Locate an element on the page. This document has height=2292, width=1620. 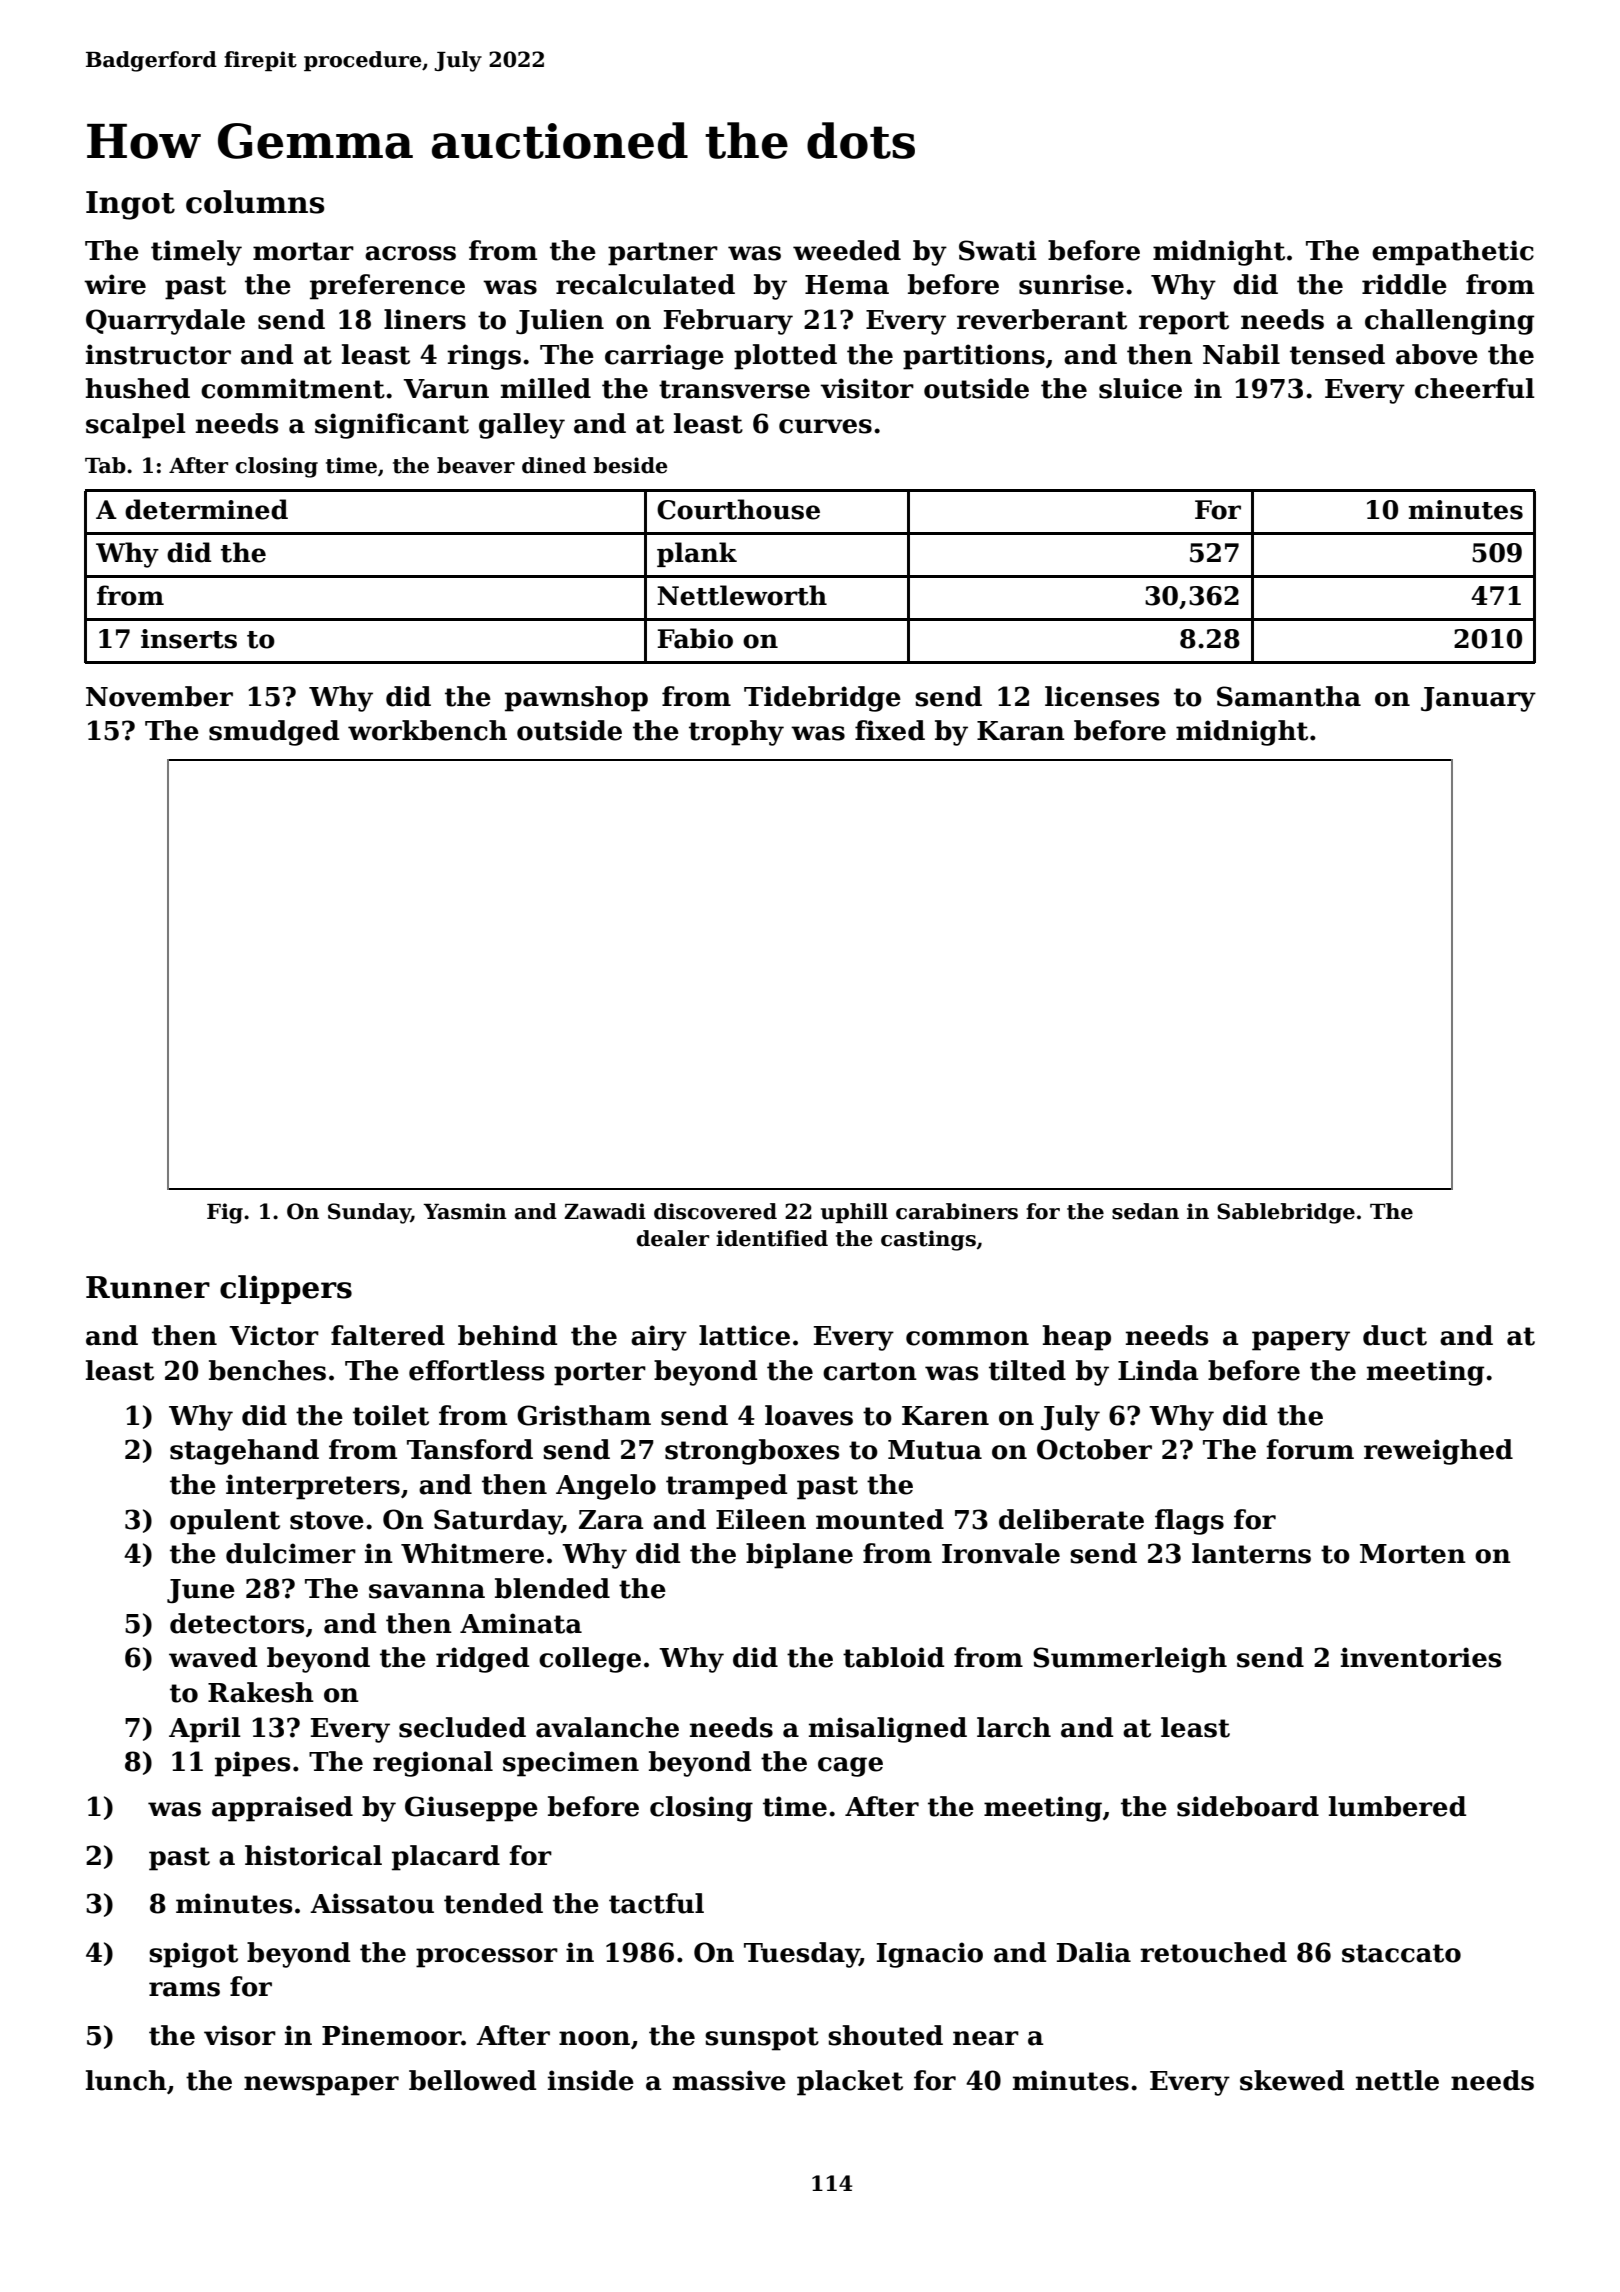
trophy is located at coordinates (736, 733).
